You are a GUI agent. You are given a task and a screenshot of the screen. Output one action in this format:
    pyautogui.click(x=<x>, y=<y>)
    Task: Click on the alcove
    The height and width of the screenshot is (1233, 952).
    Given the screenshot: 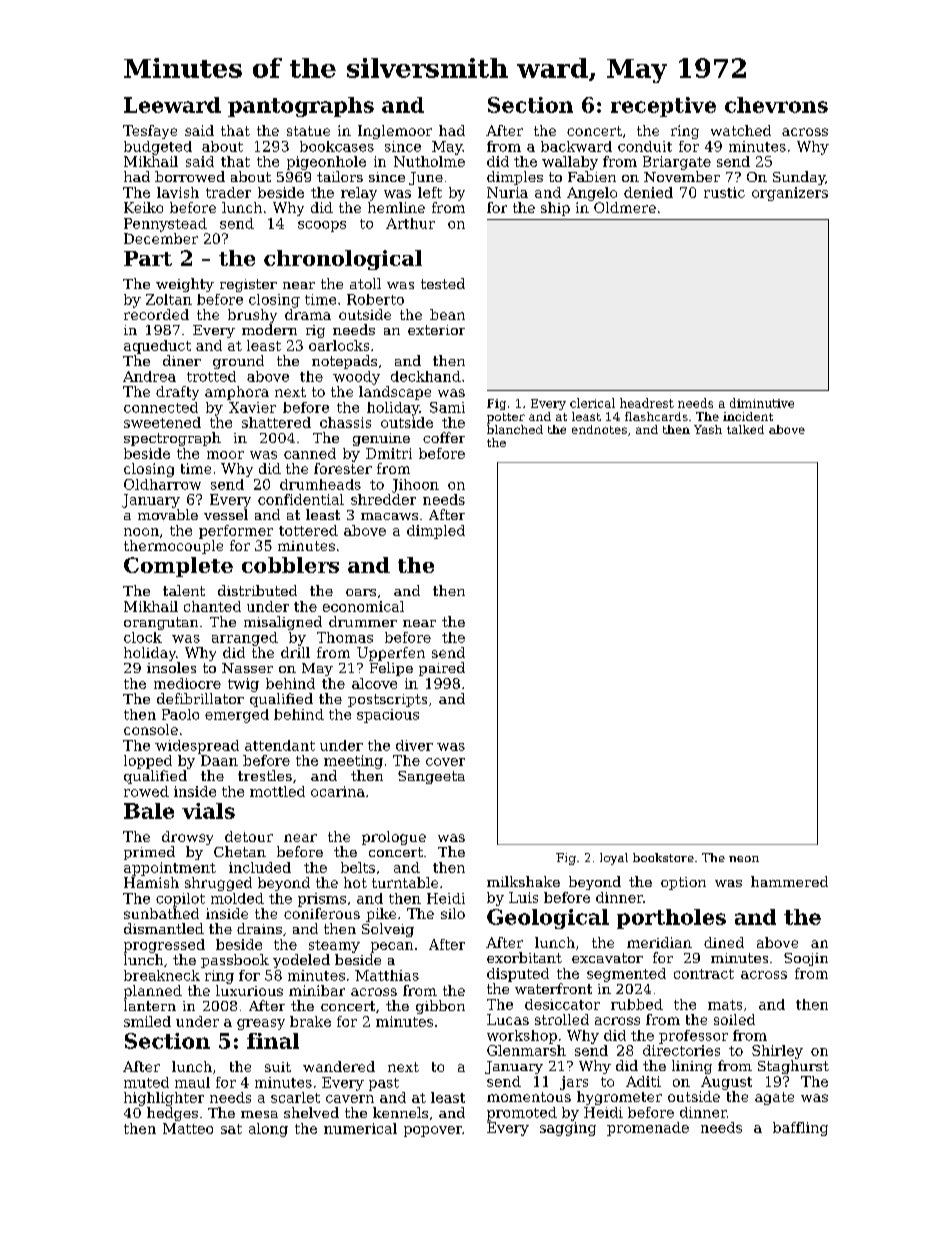 What is the action you would take?
    pyautogui.click(x=374, y=683)
